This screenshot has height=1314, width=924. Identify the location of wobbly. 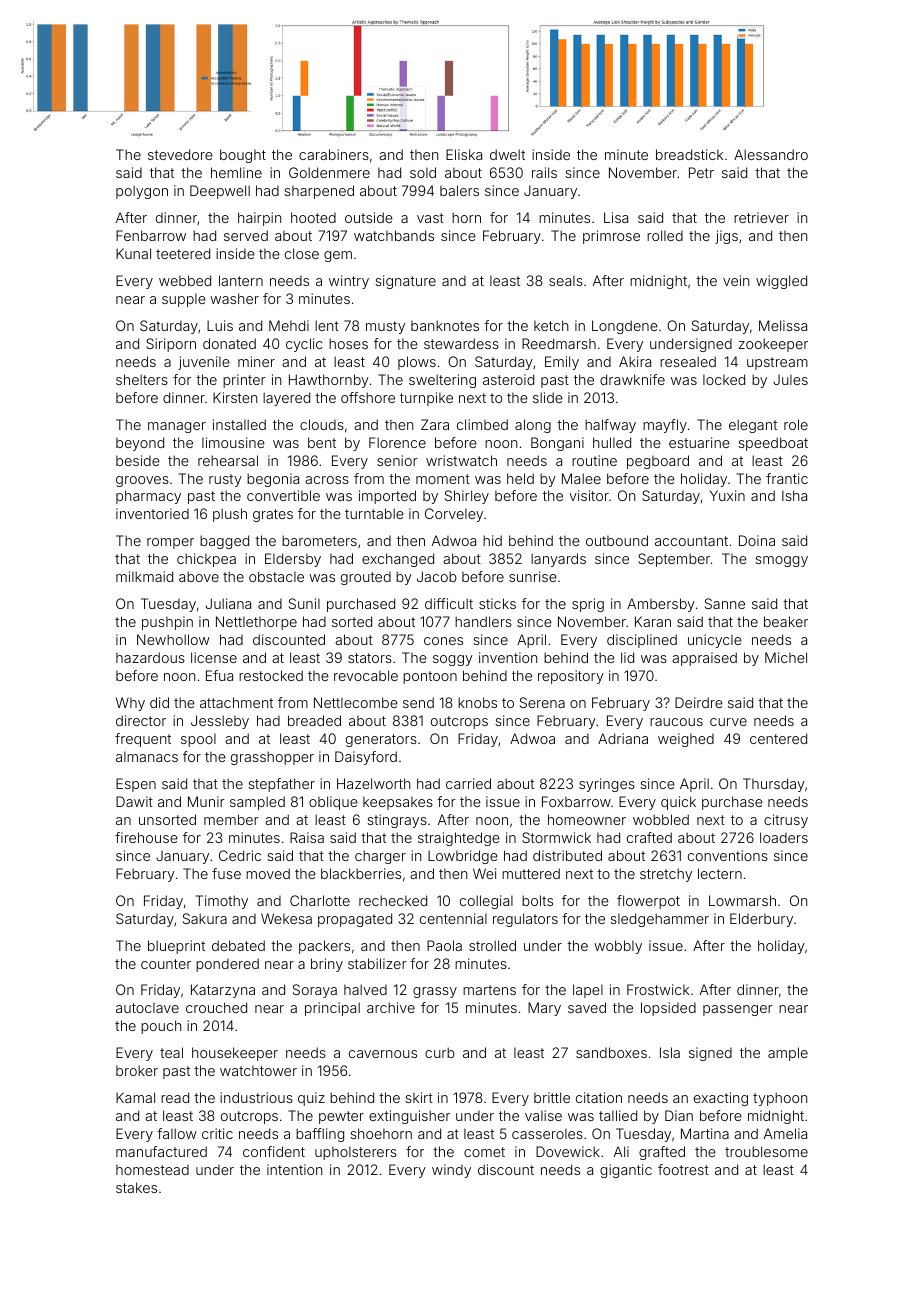
(618, 947).
